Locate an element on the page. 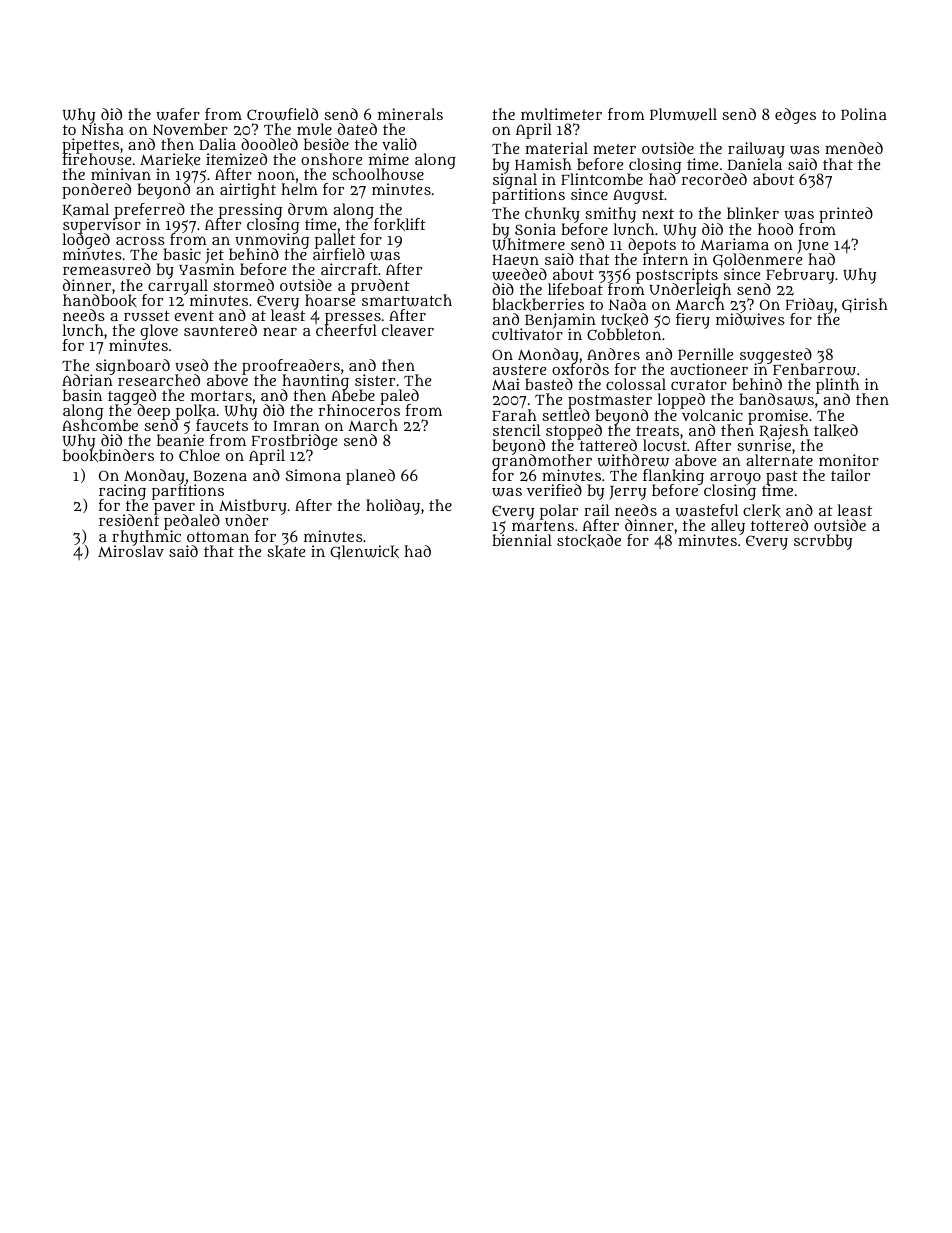  scrubby is located at coordinates (823, 542).
